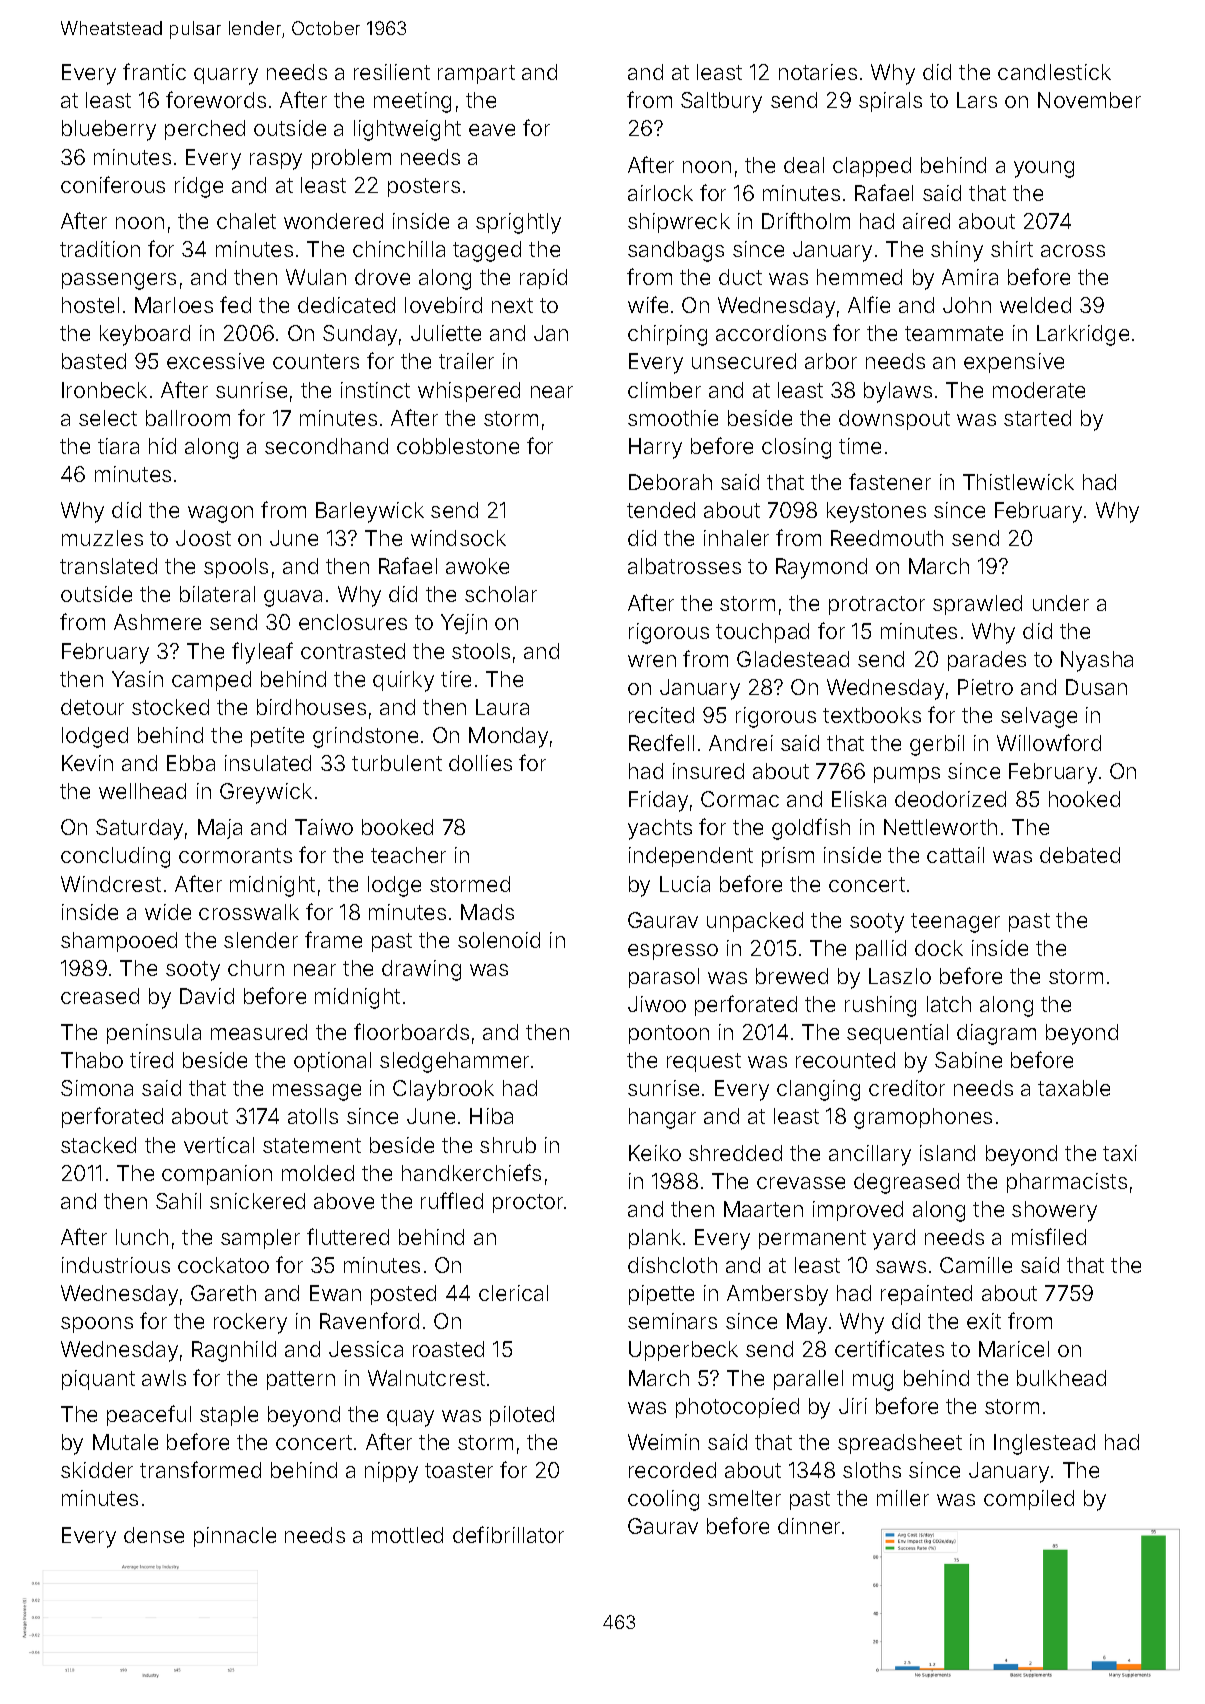 The image size is (1205, 1704). Describe the element at coordinates (370, 512) in the document. I see `Barleywick` at that location.
